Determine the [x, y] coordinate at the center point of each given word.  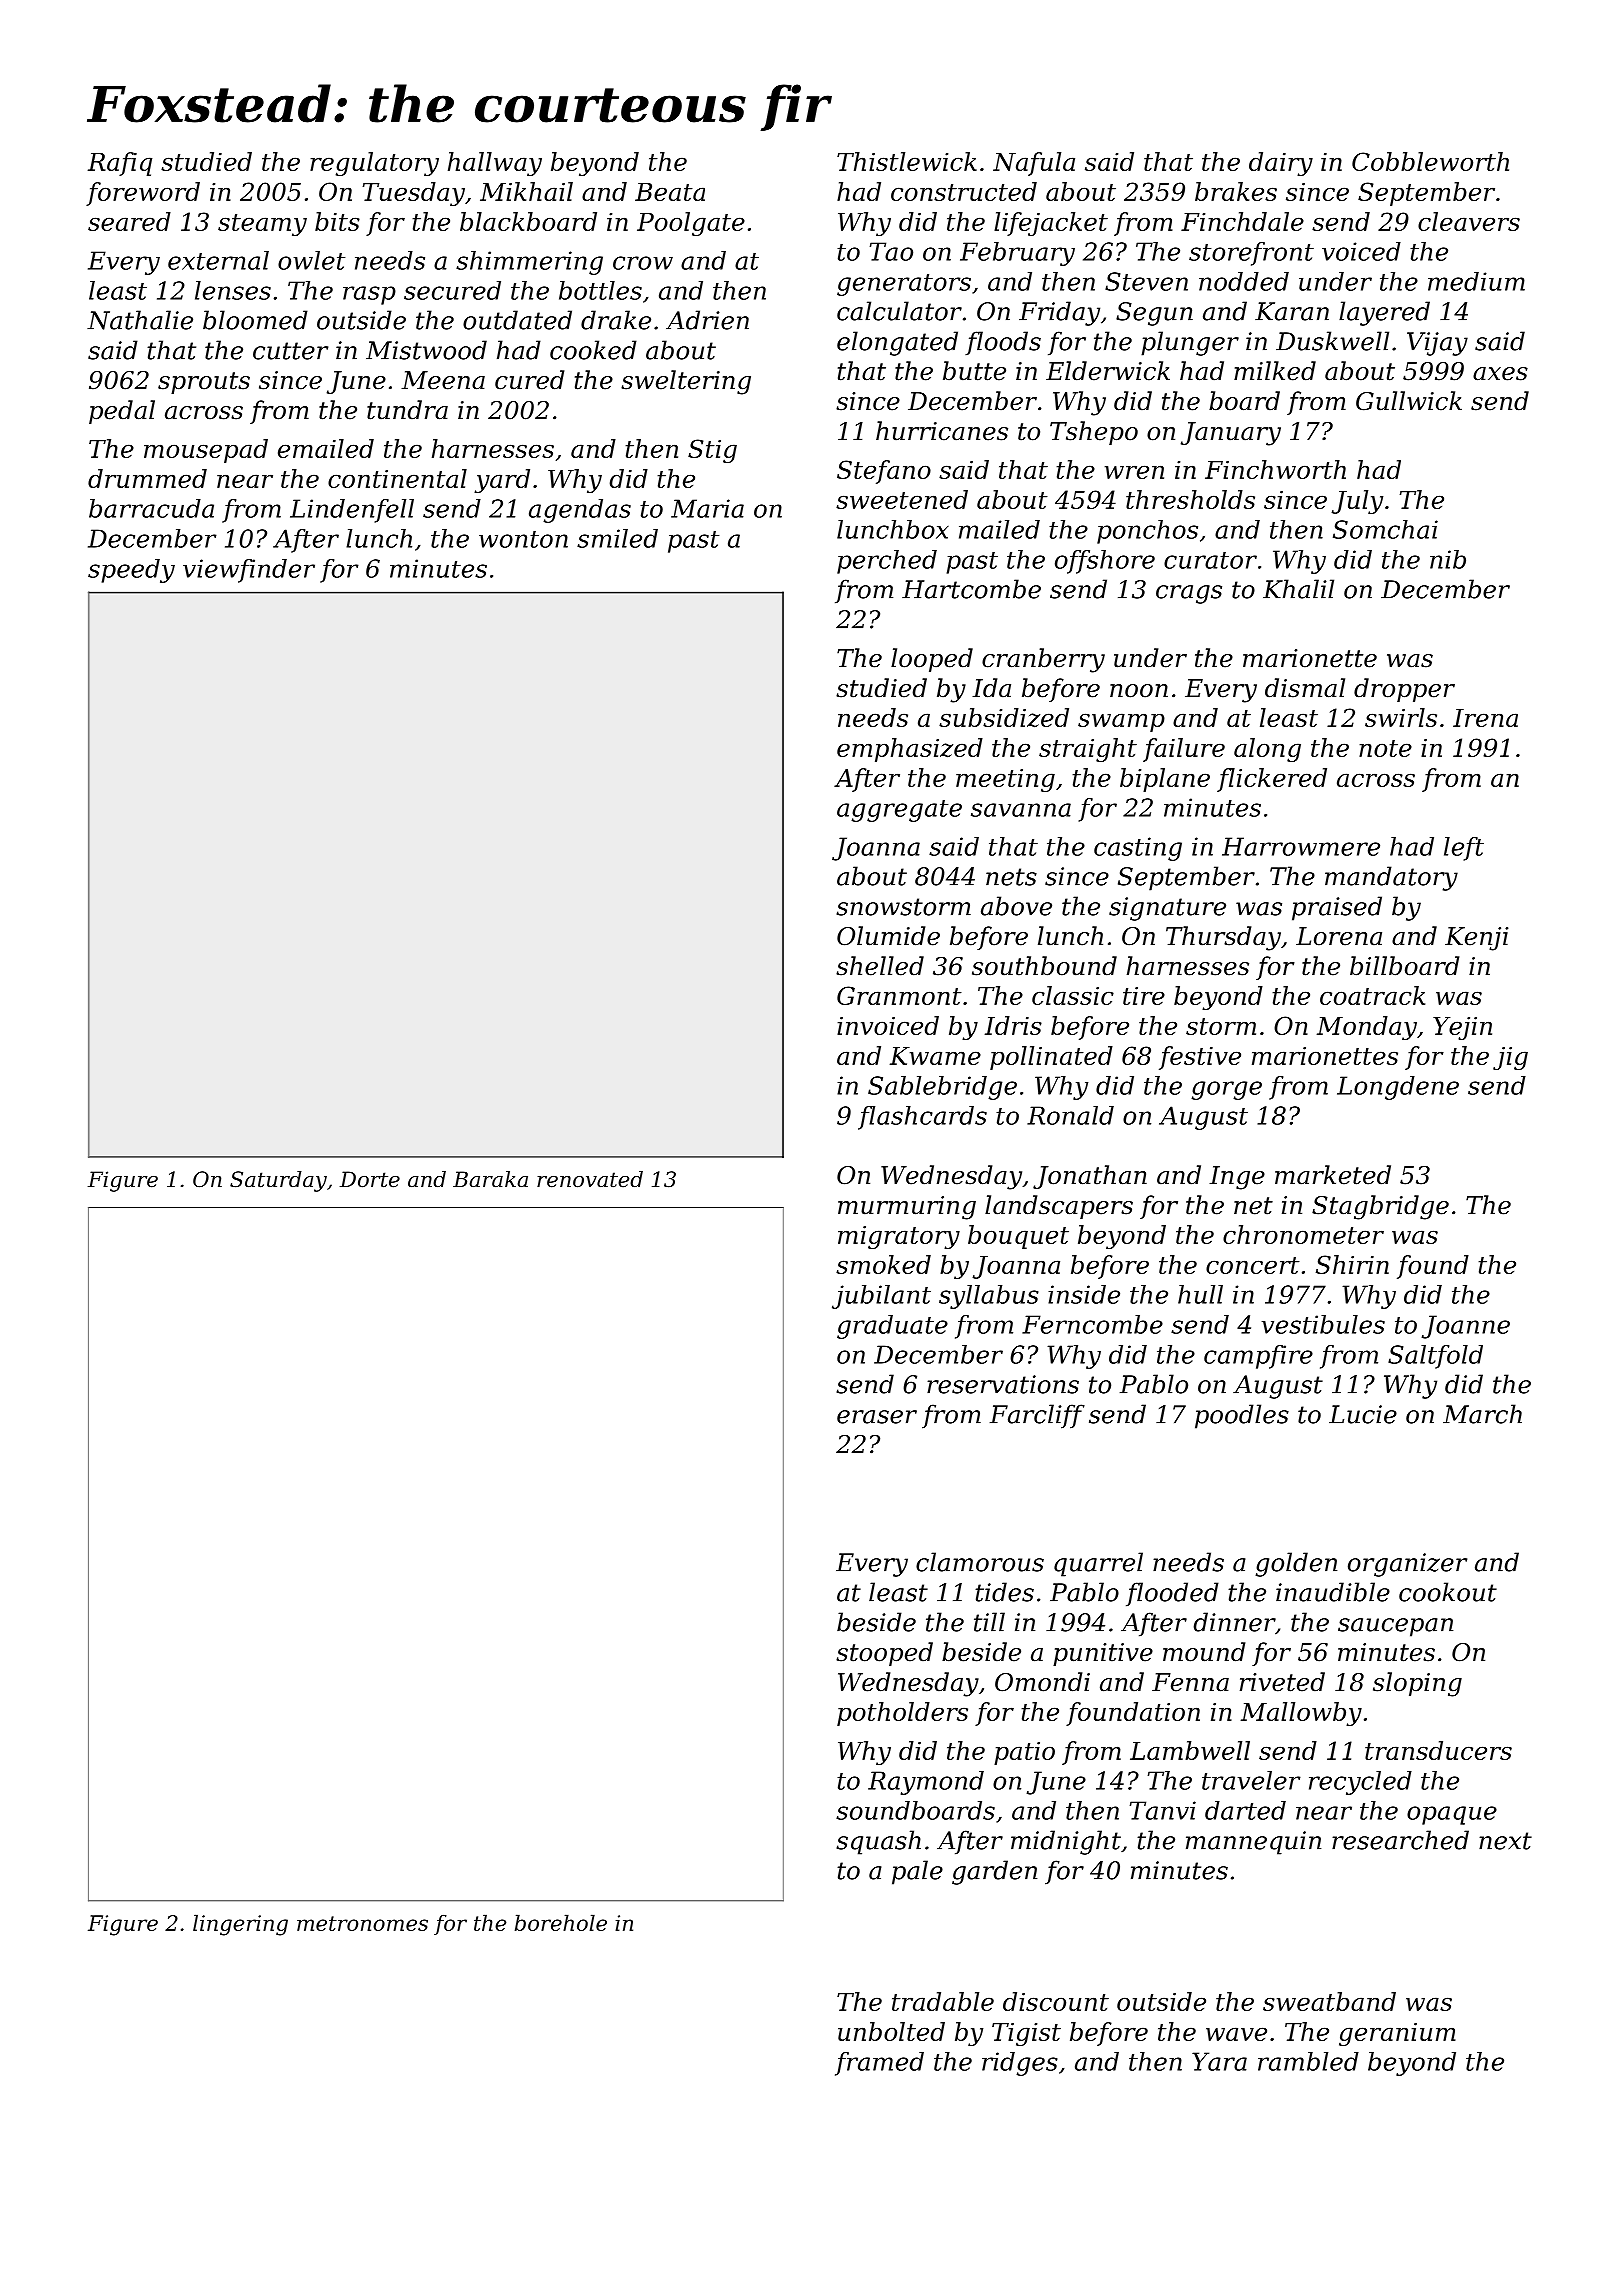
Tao [891, 251]
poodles [1242, 1416]
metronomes [362, 1923]
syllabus [989, 1297]
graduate [892, 1327]
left [1464, 849]
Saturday [278, 1181]
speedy [131, 571]
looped [932, 660]
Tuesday [414, 194]
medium [1476, 281]
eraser [877, 1417]
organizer [1407, 1565]
